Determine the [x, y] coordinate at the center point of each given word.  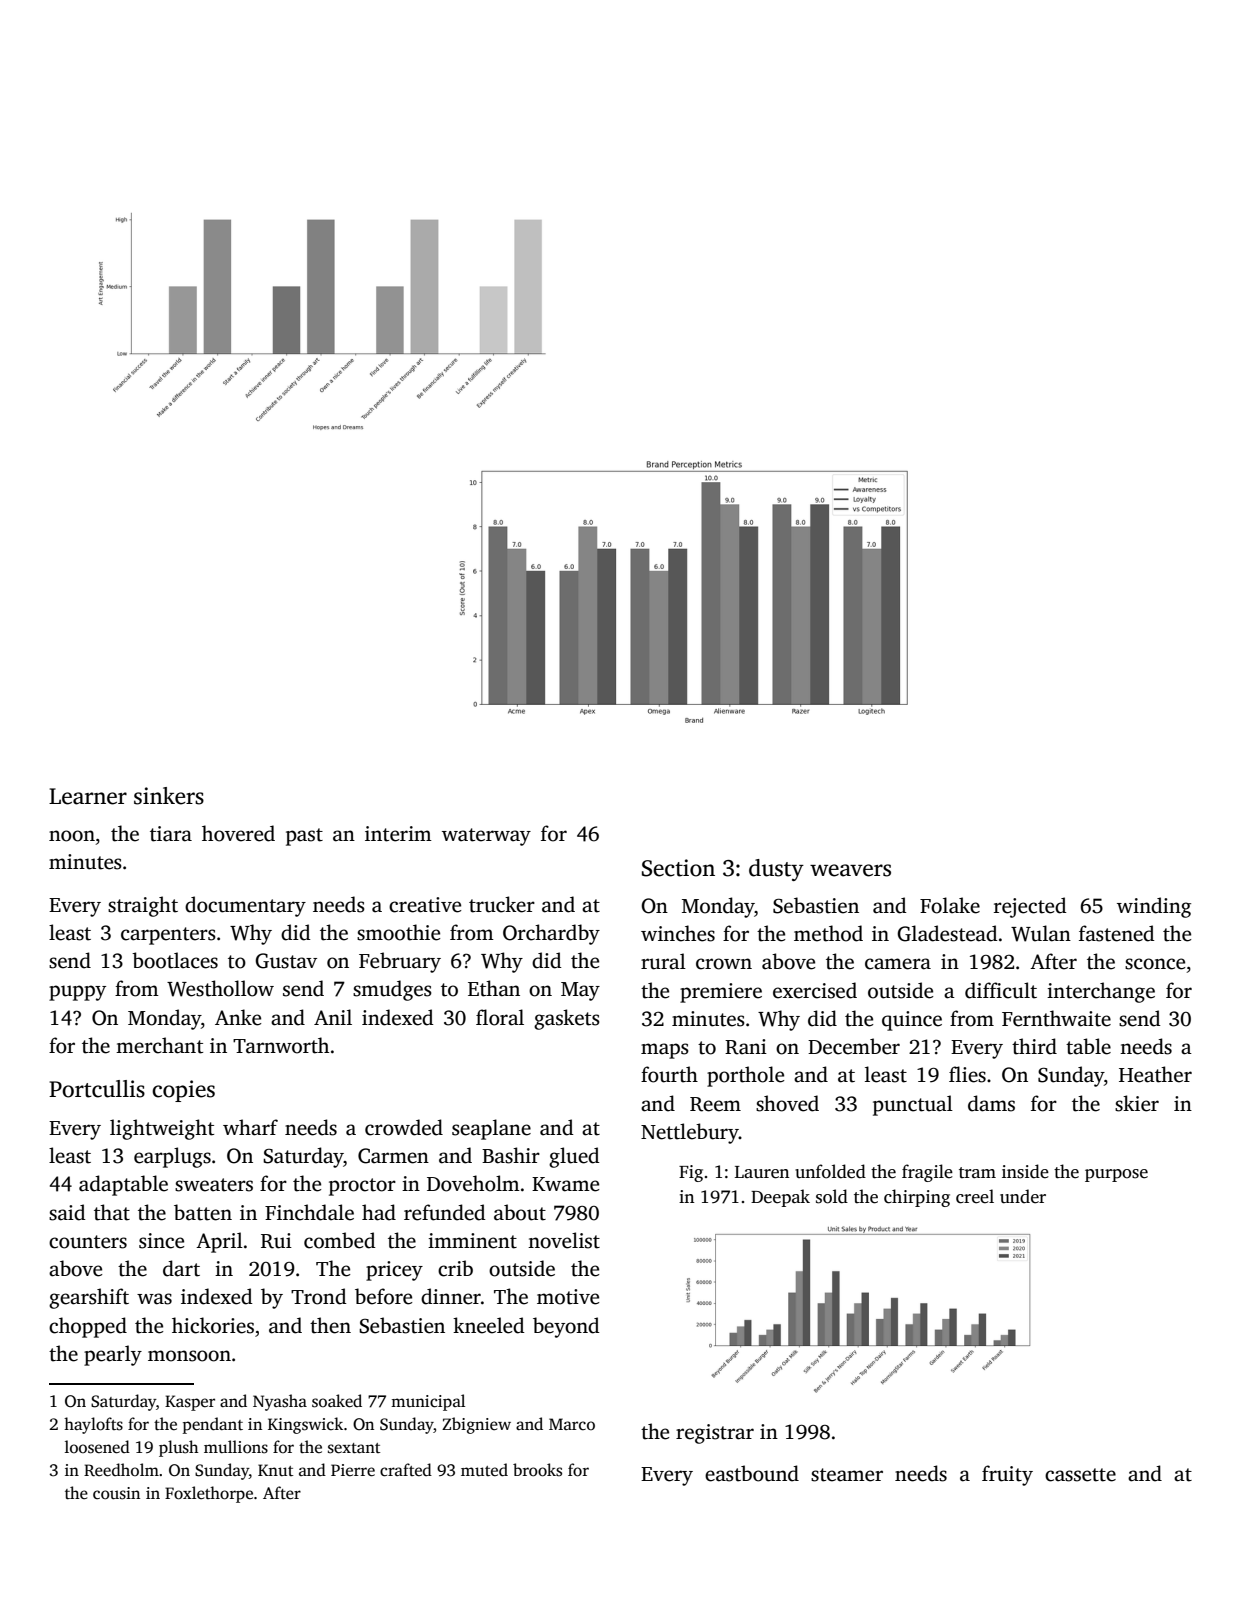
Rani [746, 1047]
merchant [159, 1045]
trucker [502, 904]
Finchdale [309, 1212]
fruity [1007, 1475]
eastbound [752, 1473]
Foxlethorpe [209, 1494]
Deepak [780, 1198]
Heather [1155, 1074]
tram [977, 1173]
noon [72, 836]
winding [1154, 907]
